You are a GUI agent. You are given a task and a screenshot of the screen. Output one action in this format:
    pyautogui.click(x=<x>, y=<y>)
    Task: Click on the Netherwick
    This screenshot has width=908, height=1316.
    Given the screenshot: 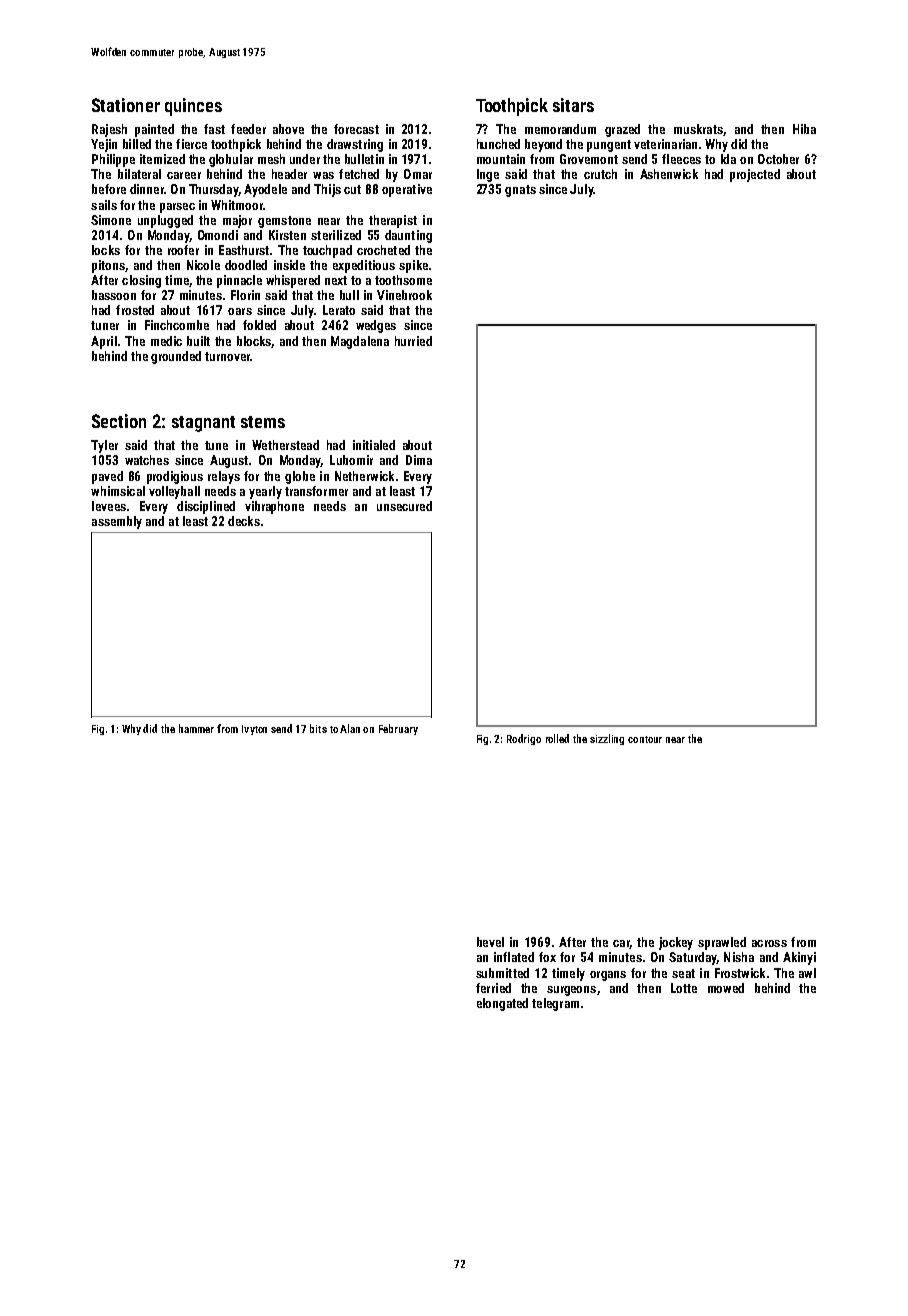 What is the action you would take?
    pyautogui.click(x=364, y=476)
